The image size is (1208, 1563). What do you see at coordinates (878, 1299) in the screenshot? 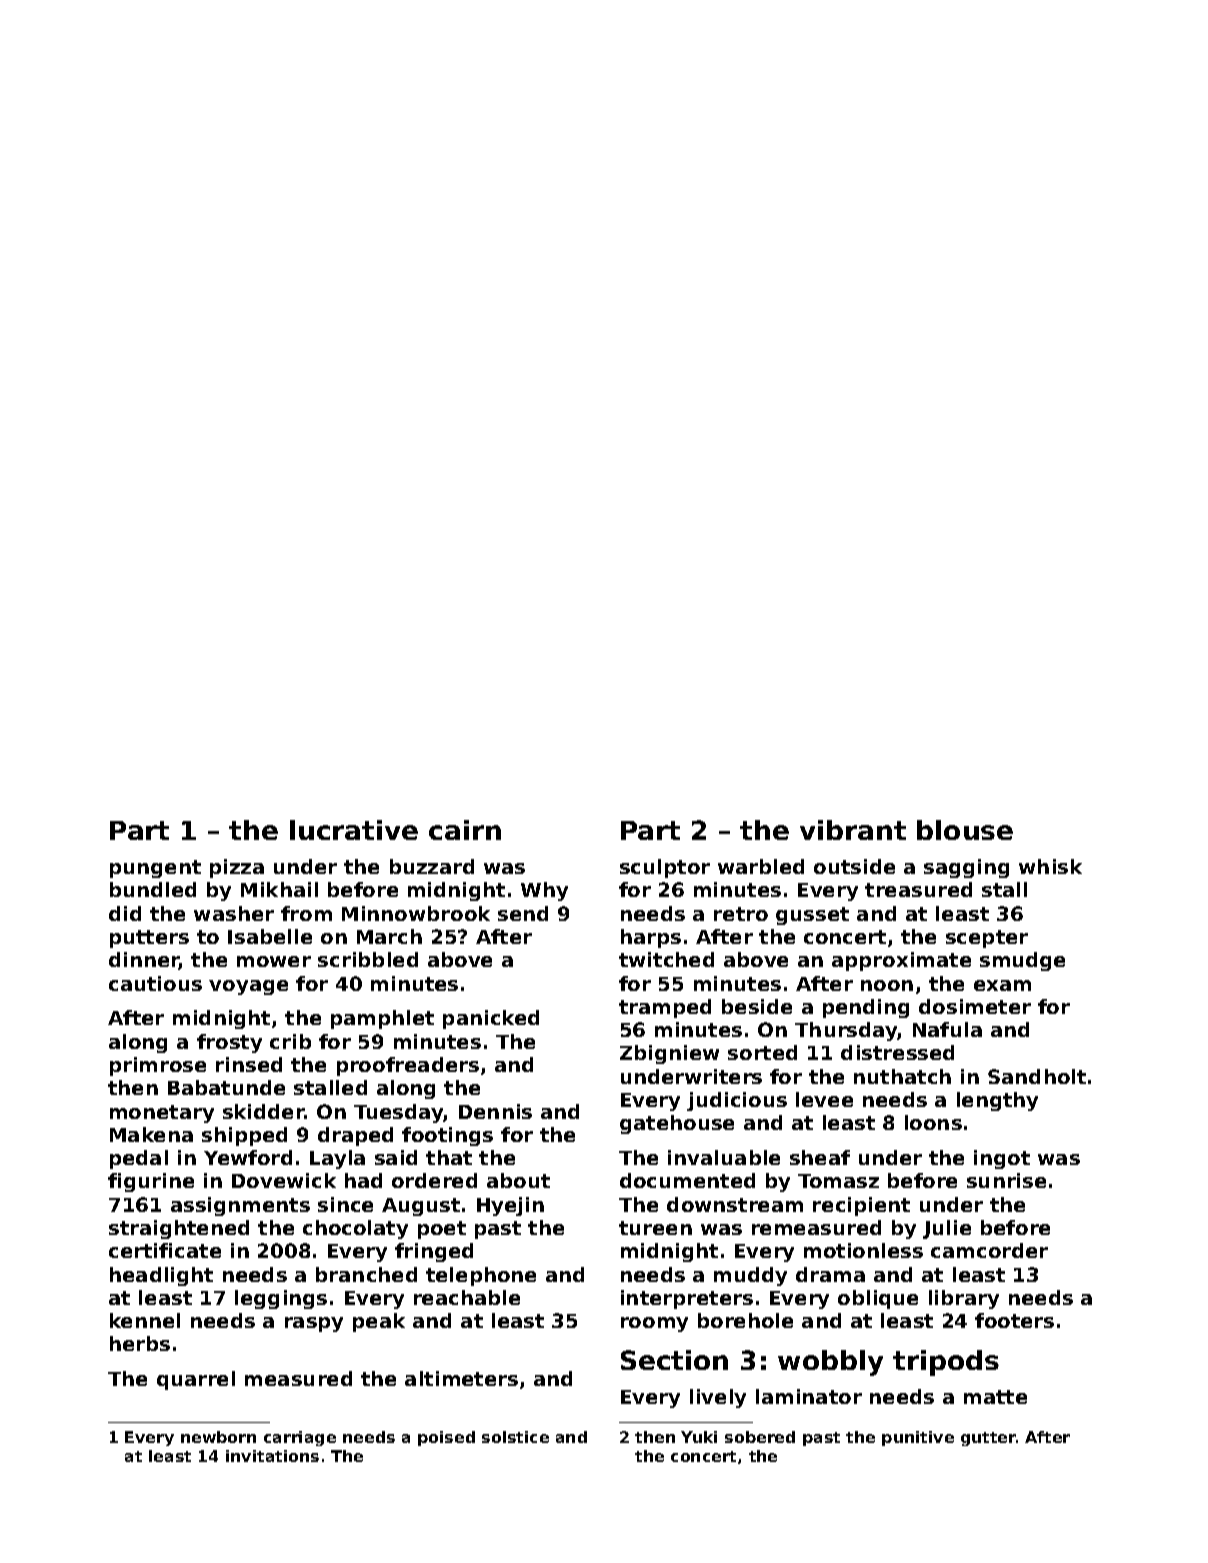
I see `oblique` at bounding box center [878, 1299].
